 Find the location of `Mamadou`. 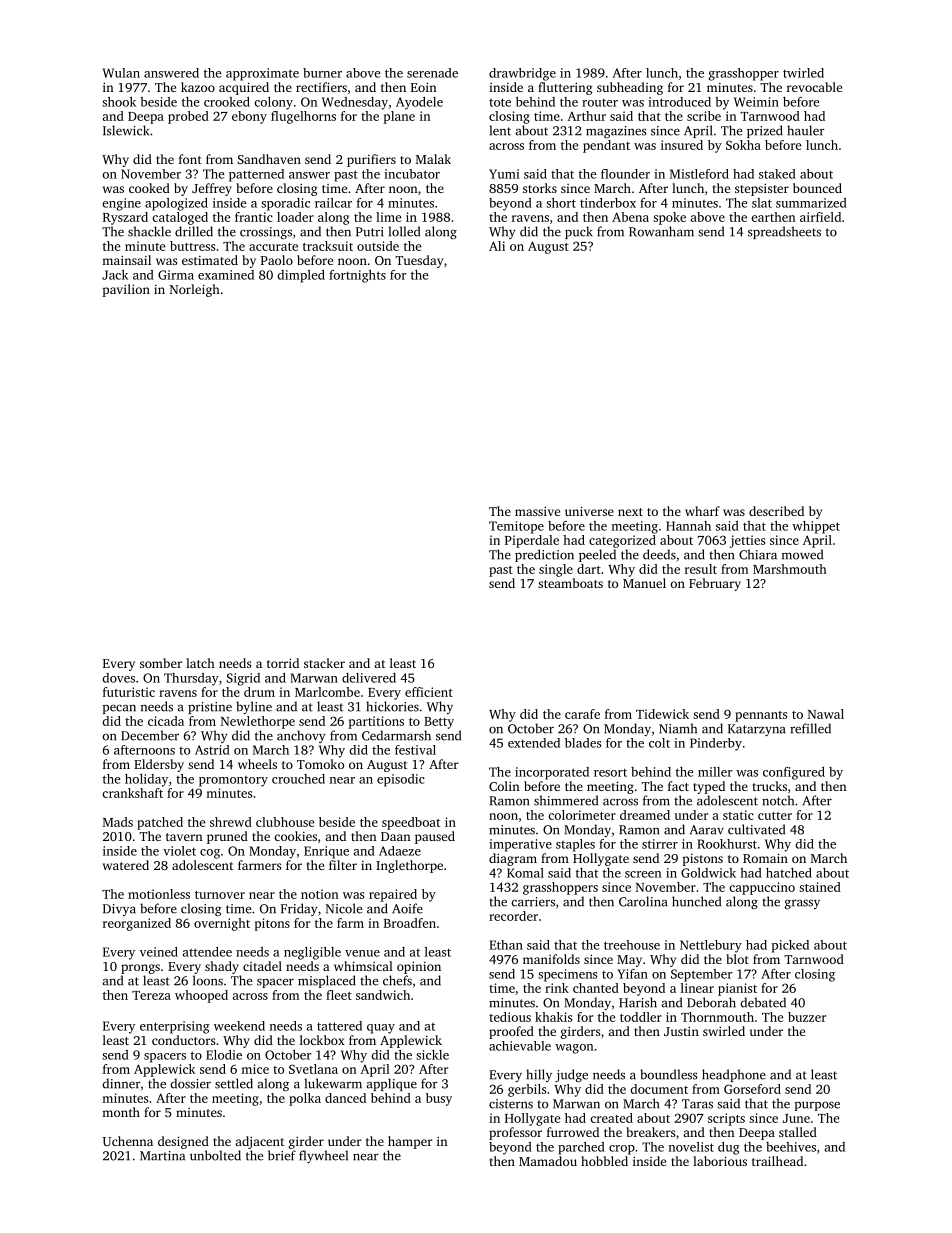

Mamadou is located at coordinates (548, 1161).
